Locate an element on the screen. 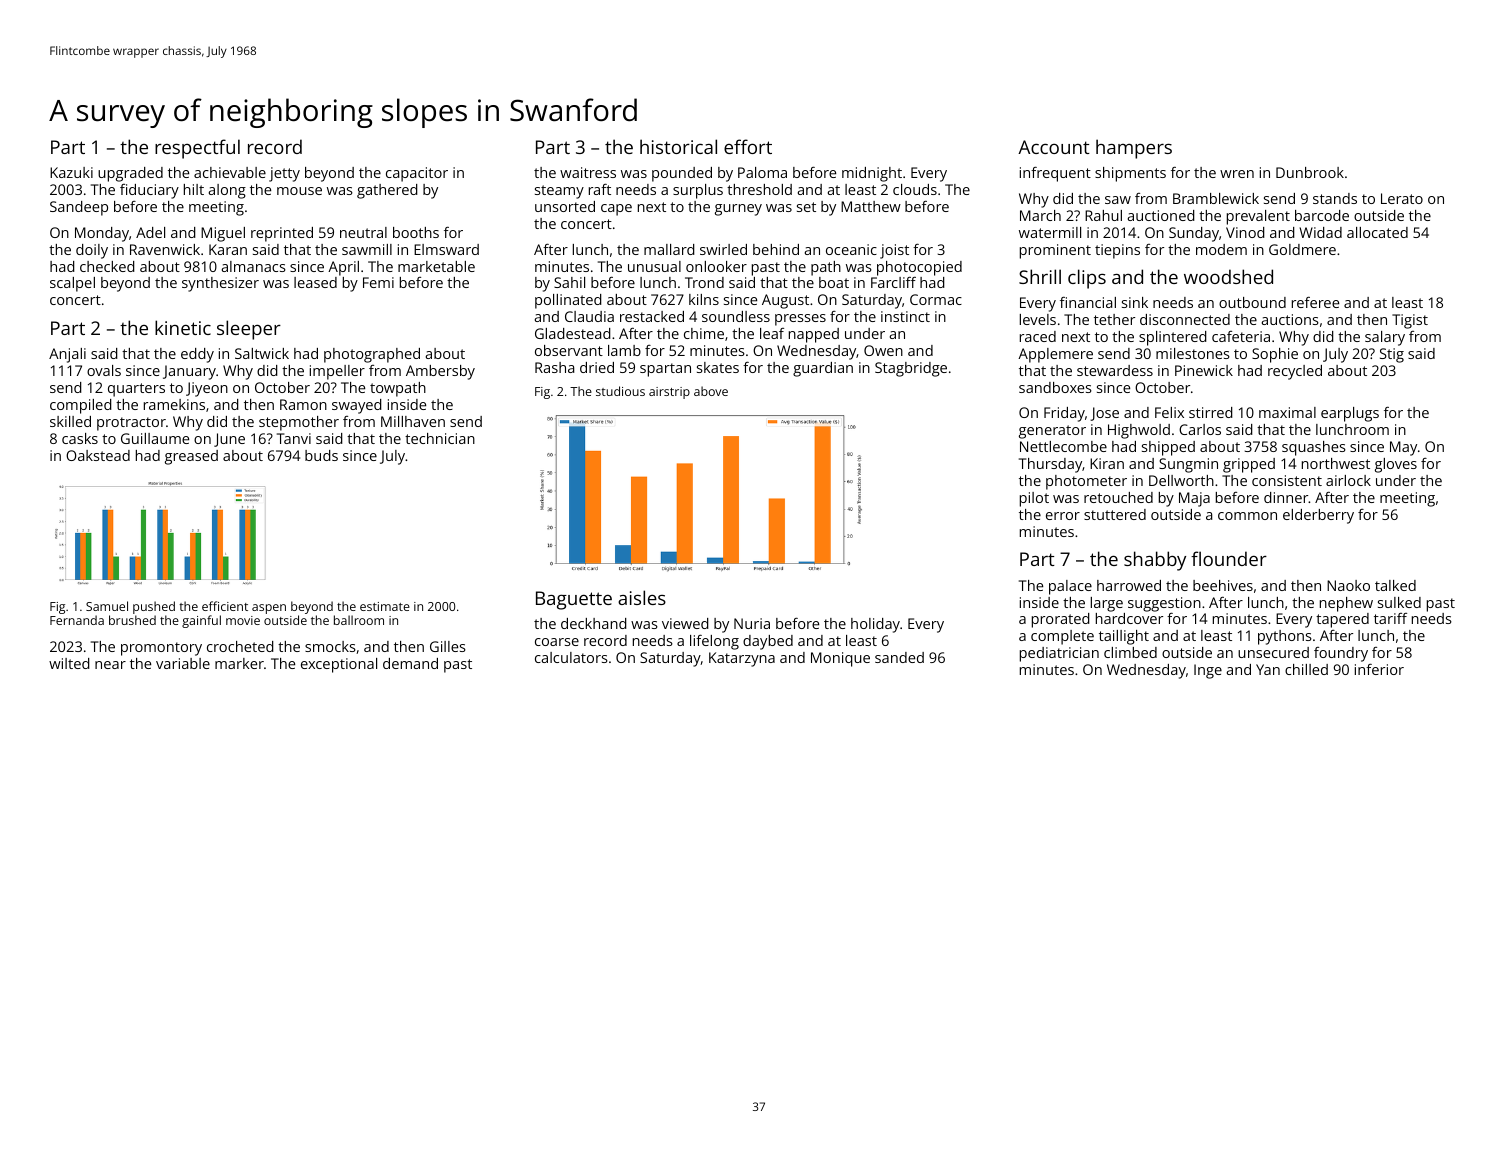 Image resolution: width=1505 pixels, height=1163 pixels. Stagbridge is located at coordinates (911, 369).
